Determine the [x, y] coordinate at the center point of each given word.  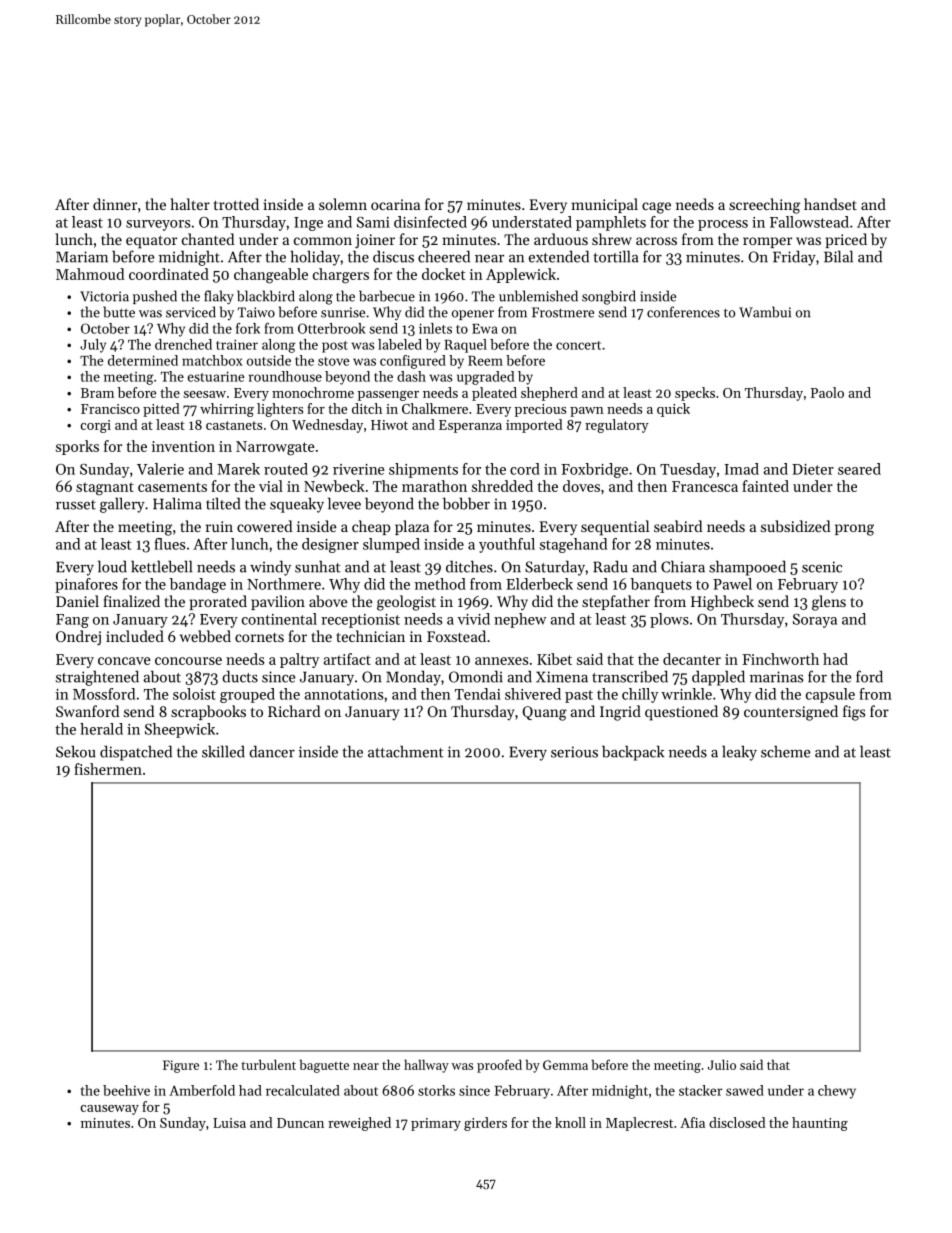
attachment [406, 751]
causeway [109, 1110]
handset [830, 204]
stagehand [573, 545]
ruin [219, 526]
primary [436, 1124]
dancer [272, 751]
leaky [739, 753]
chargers [341, 276]
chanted [208, 239]
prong [854, 530]
